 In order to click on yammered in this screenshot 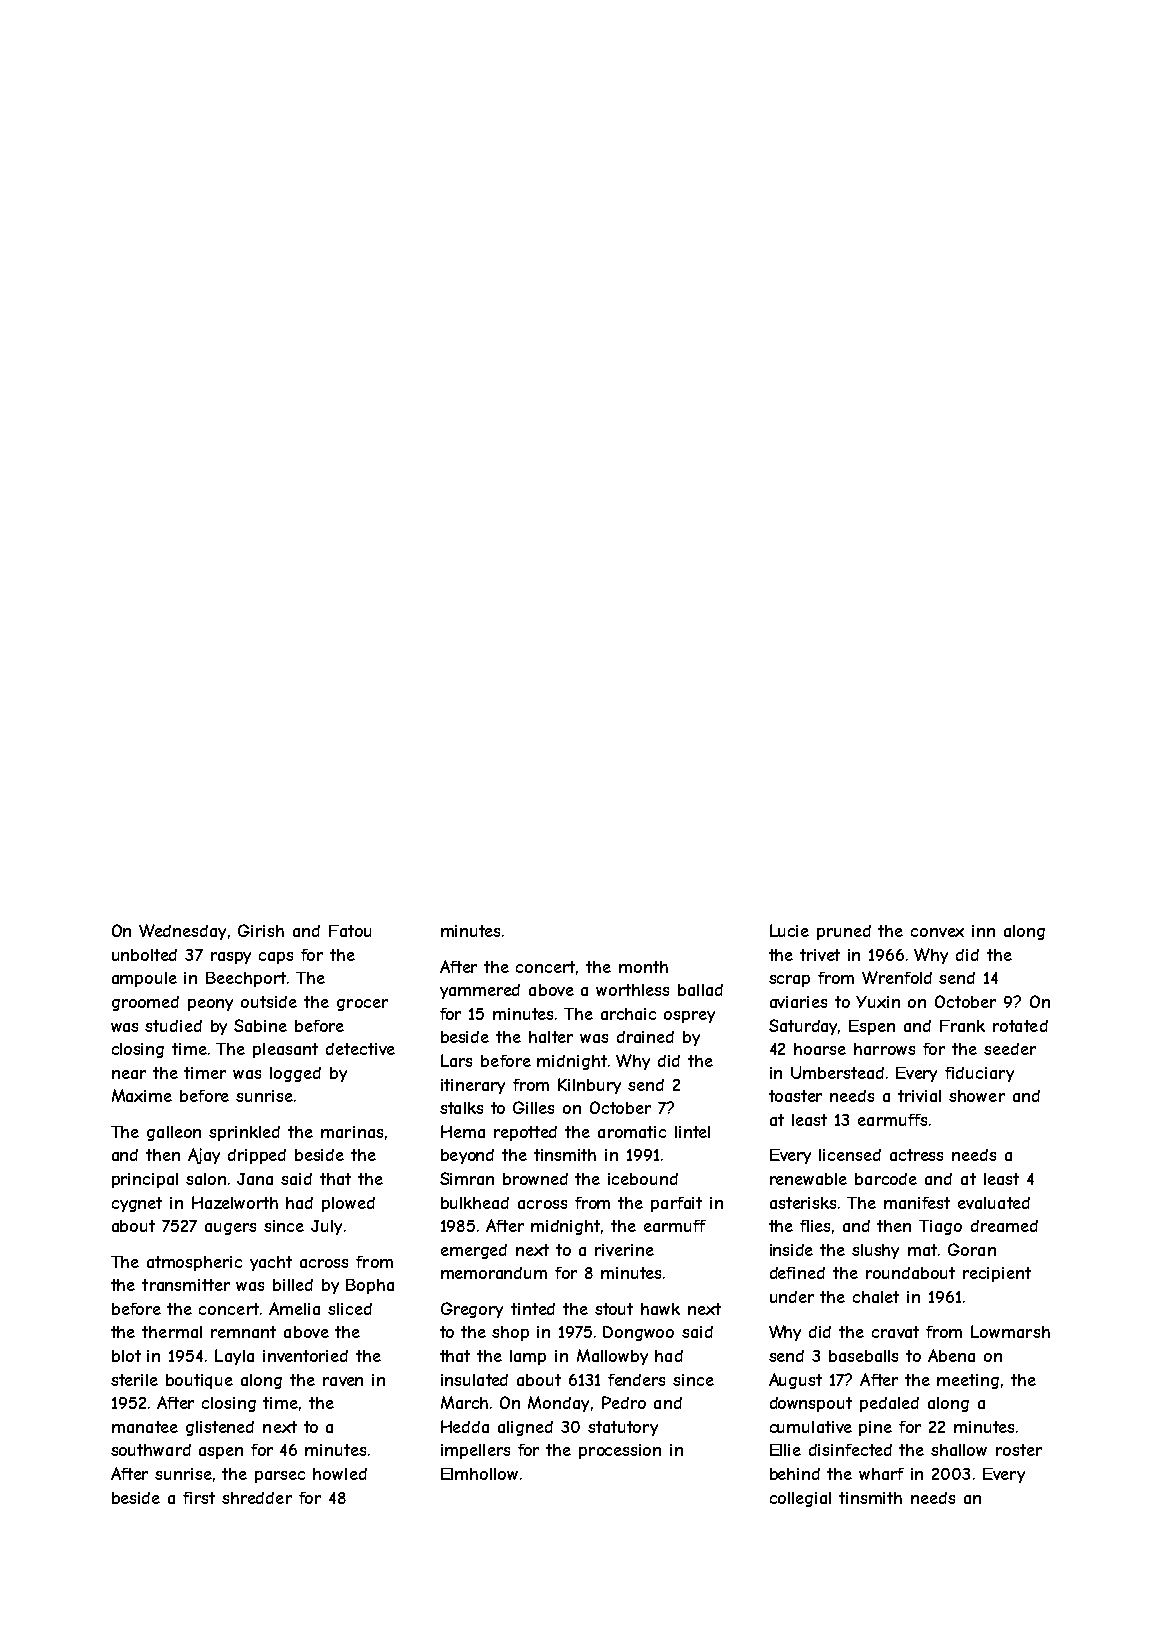, I will do `click(480, 991)`.
